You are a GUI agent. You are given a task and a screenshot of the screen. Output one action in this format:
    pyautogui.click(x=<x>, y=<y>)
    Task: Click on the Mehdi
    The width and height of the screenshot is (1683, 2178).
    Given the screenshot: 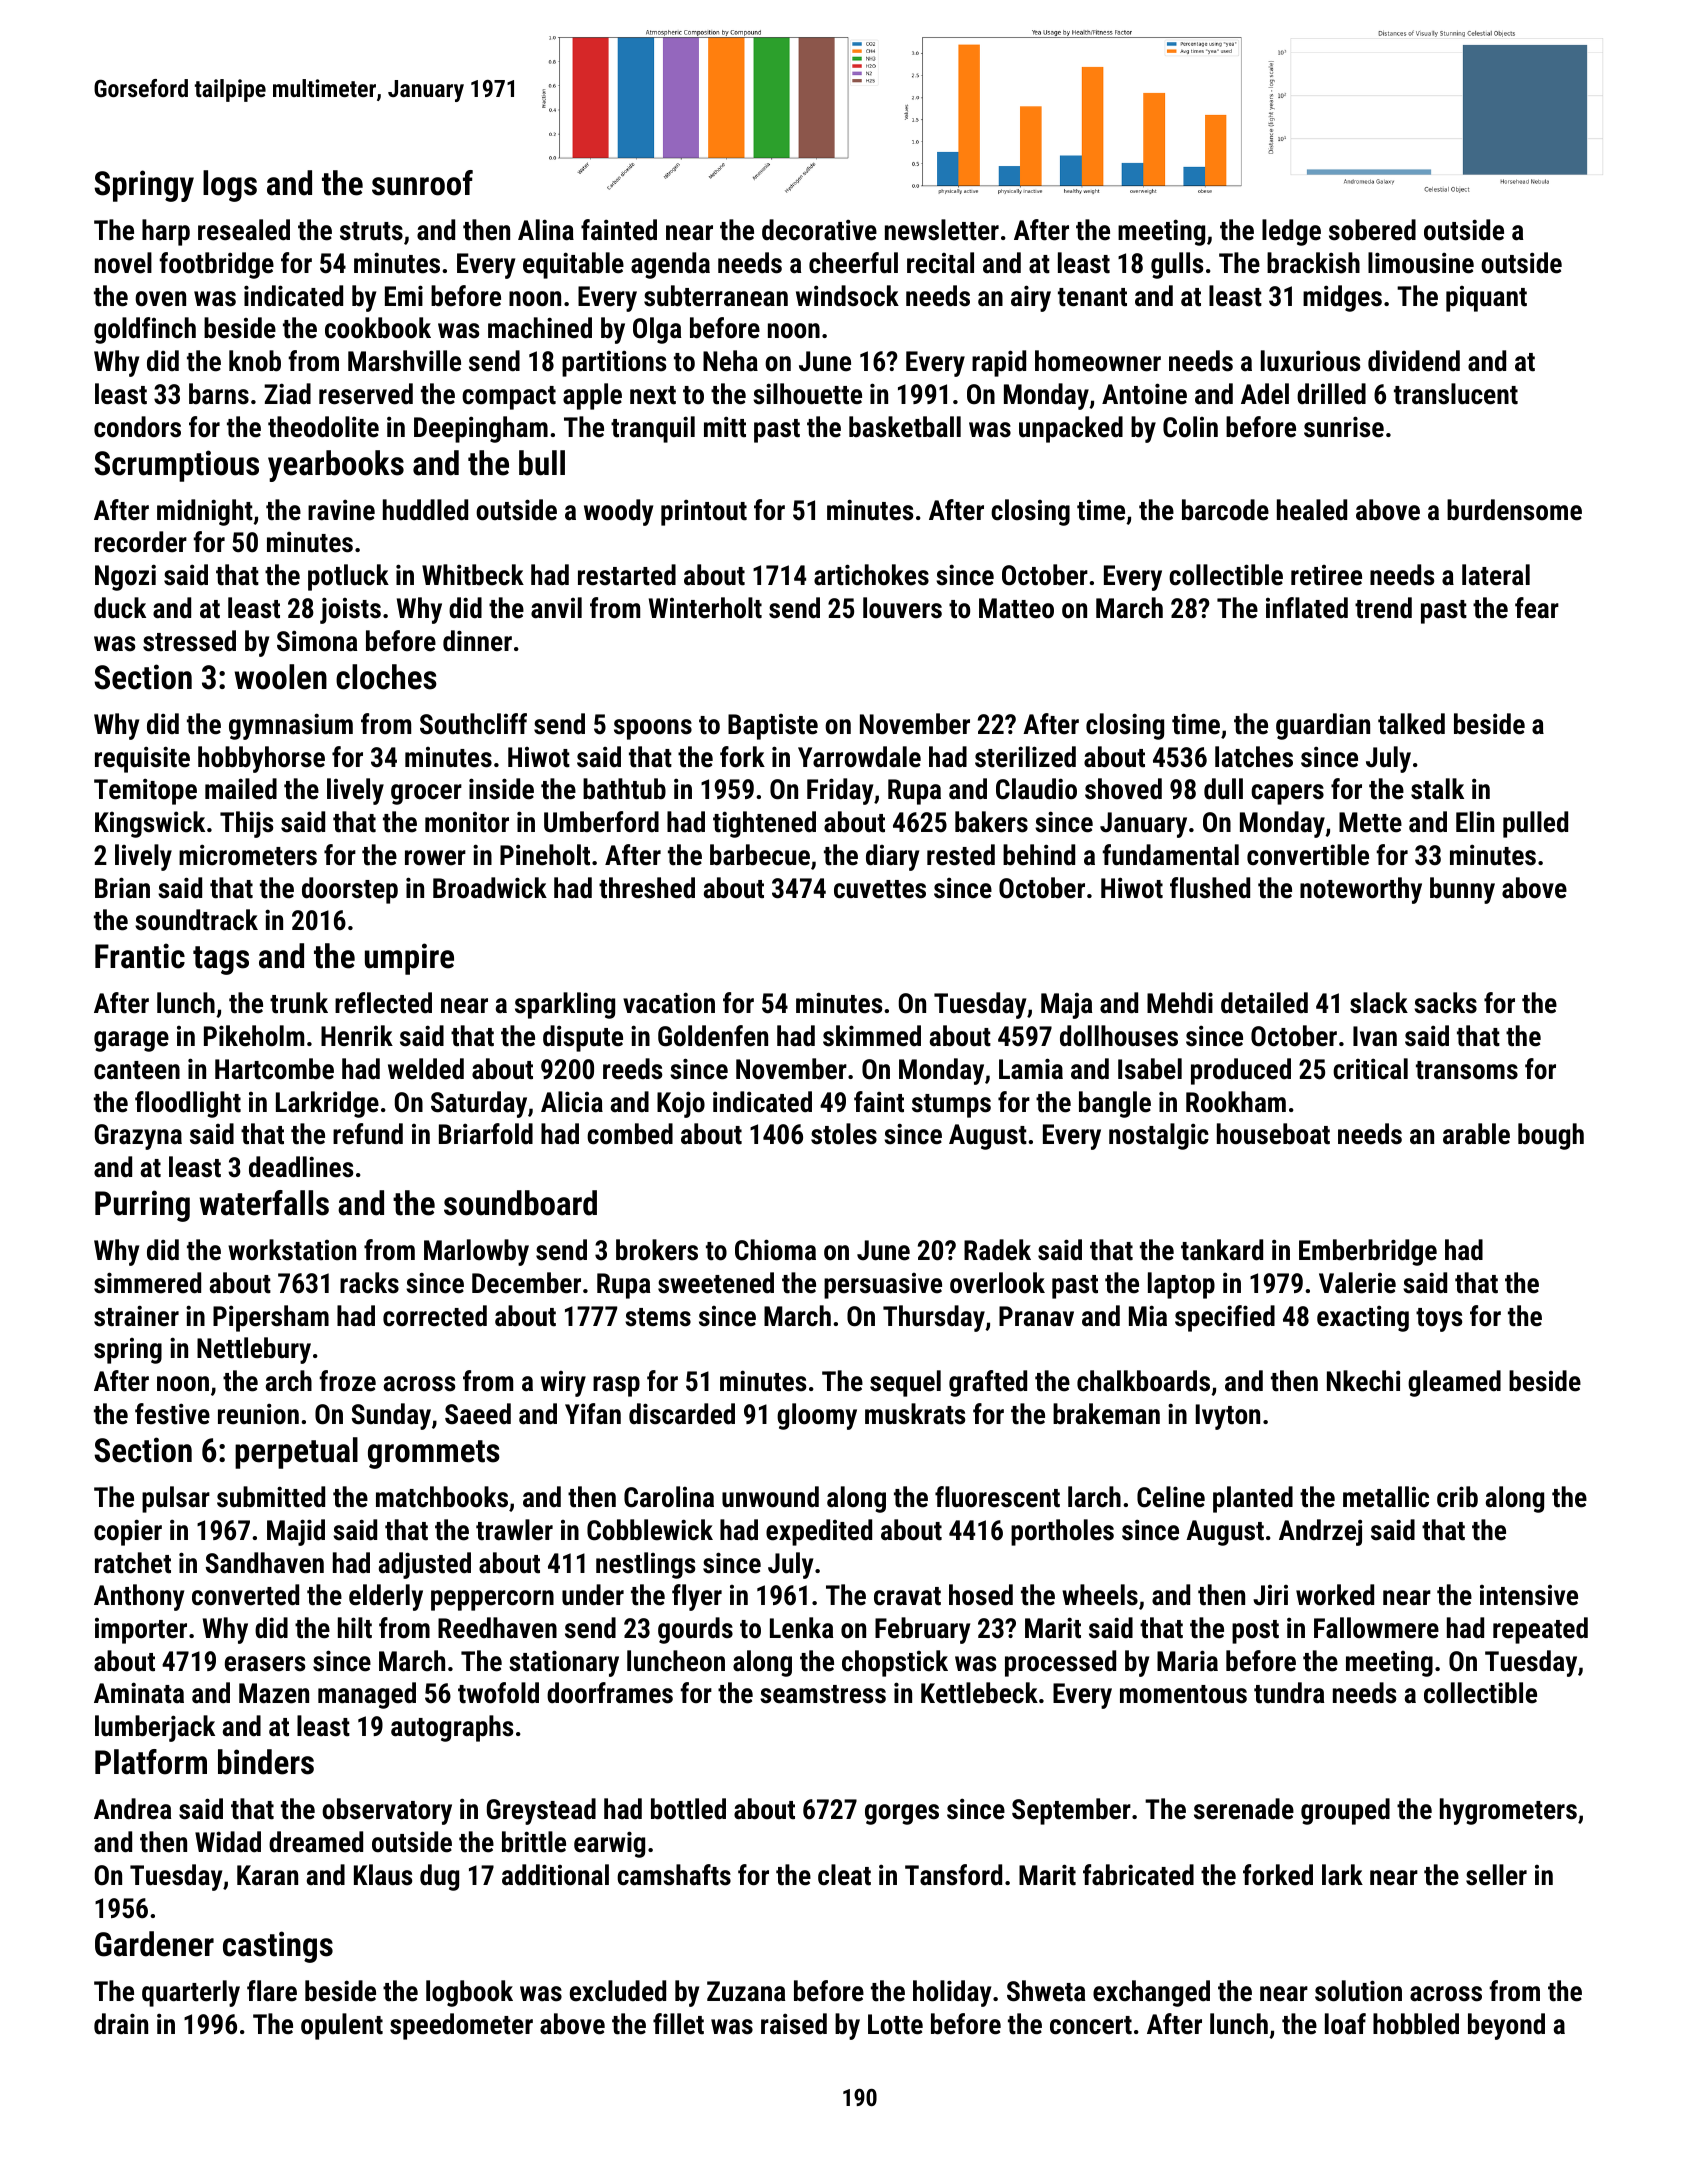 What is the action you would take?
    pyautogui.click(x=1180, y=1003)
